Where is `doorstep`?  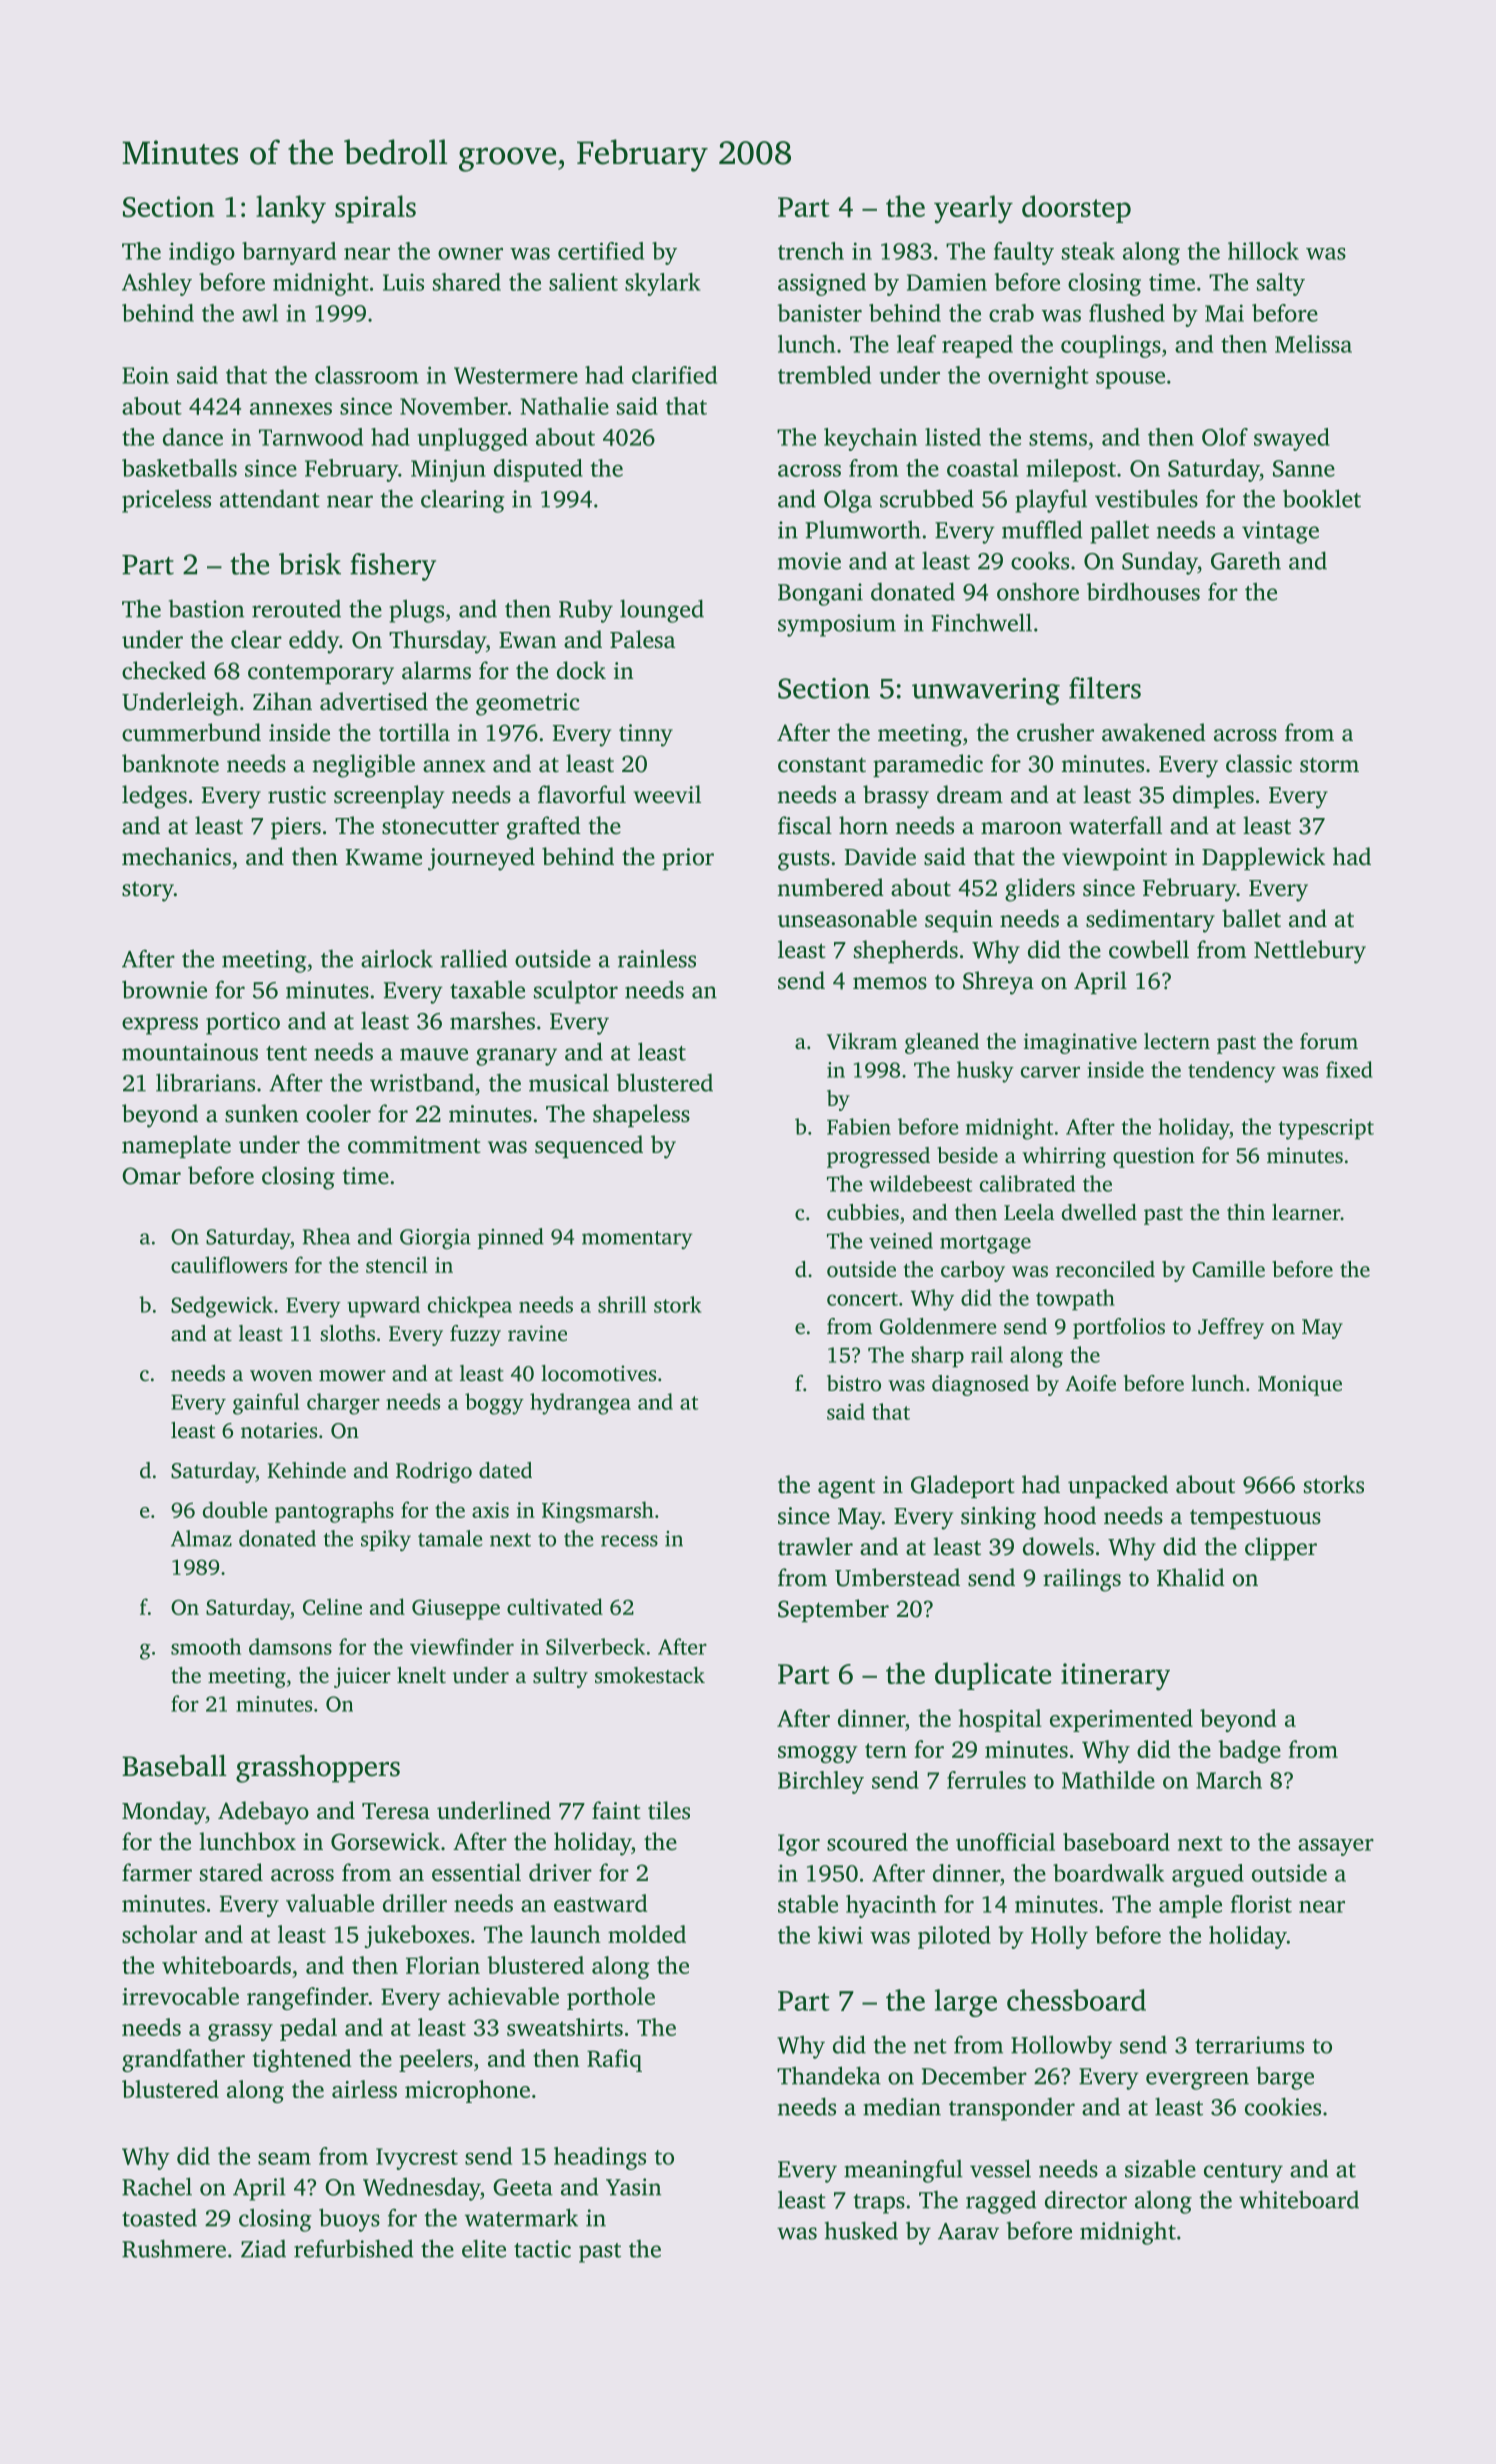
doorstep is located at coordinates (1076, 209).
